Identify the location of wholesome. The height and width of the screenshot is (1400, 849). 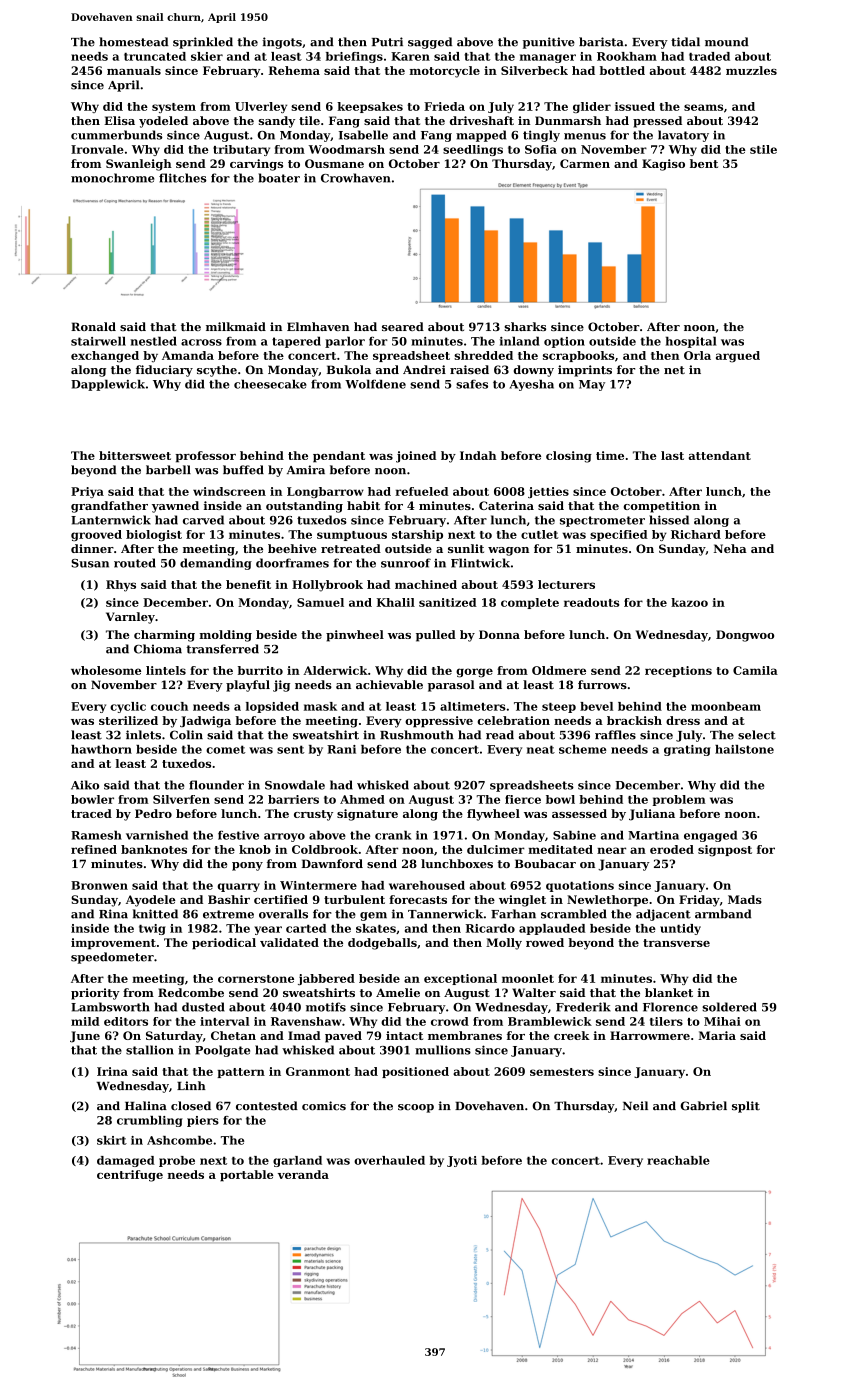
(106, 670).
